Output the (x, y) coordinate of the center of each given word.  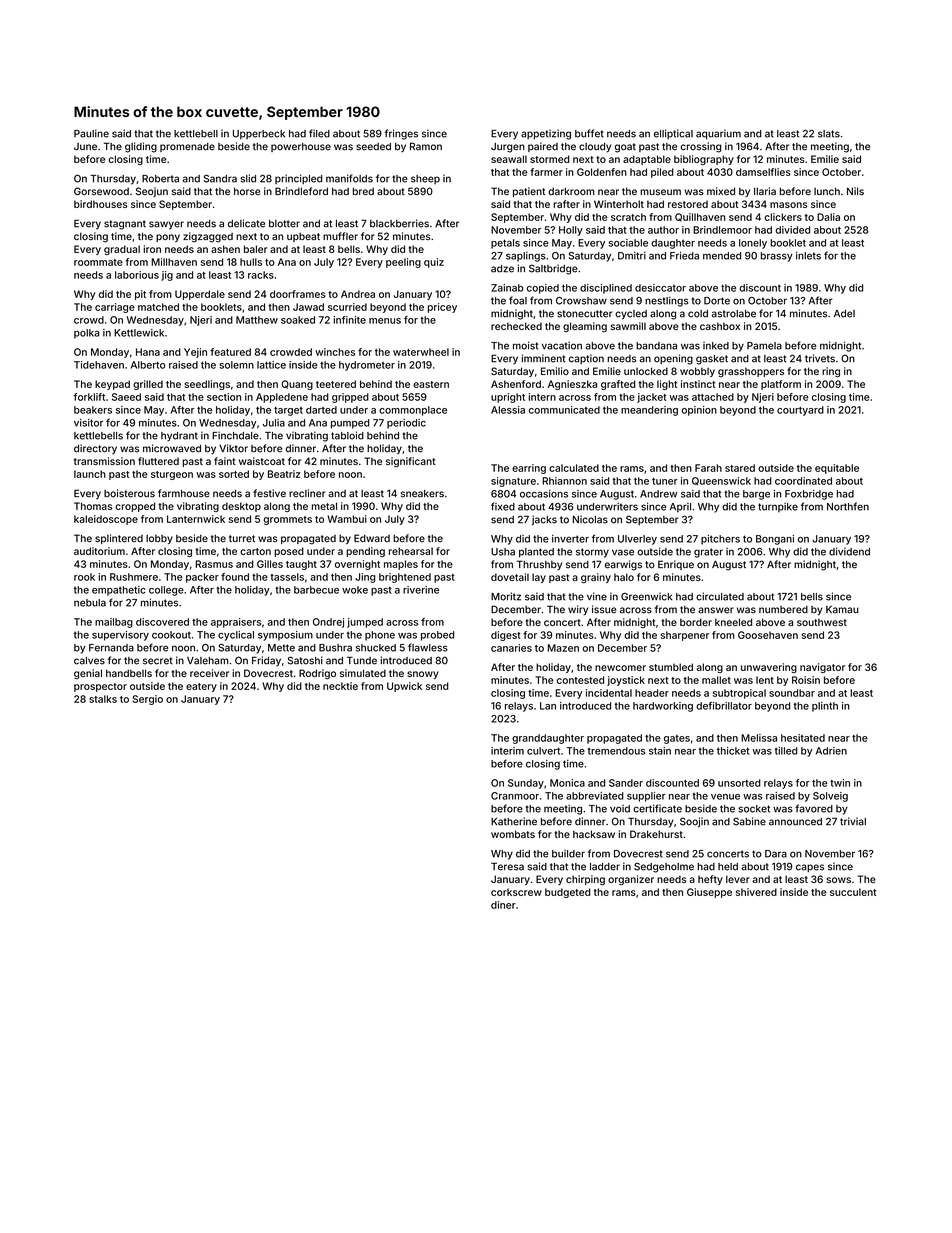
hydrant (179, 437)
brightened (405, 578)
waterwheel (421, 352)
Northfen (848, 506)
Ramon (426, 146)
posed (289, 552)
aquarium (718, 134)
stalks (103, 699)
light (667, 385)
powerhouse (301, 147)
